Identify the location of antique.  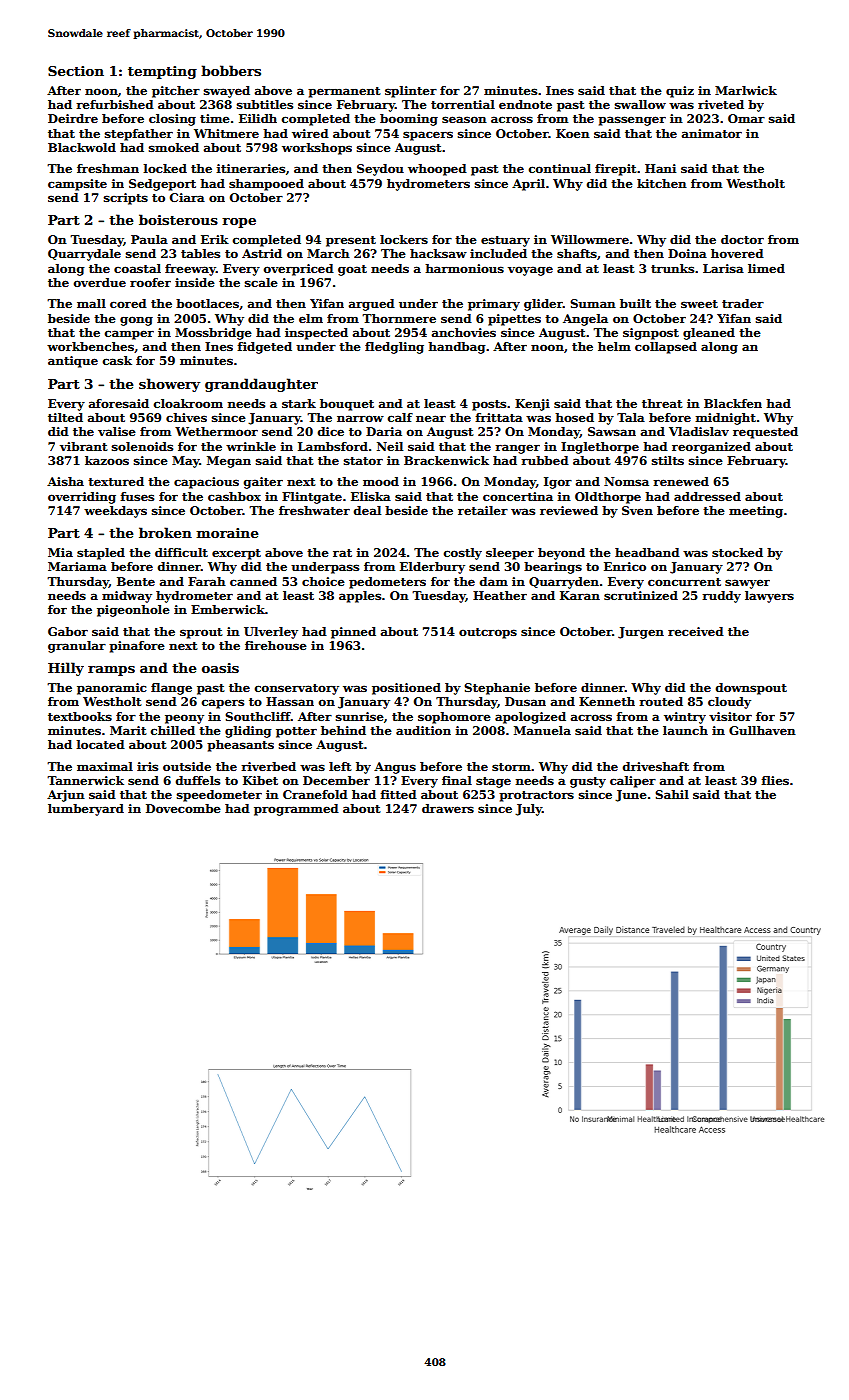
(73, 362).
